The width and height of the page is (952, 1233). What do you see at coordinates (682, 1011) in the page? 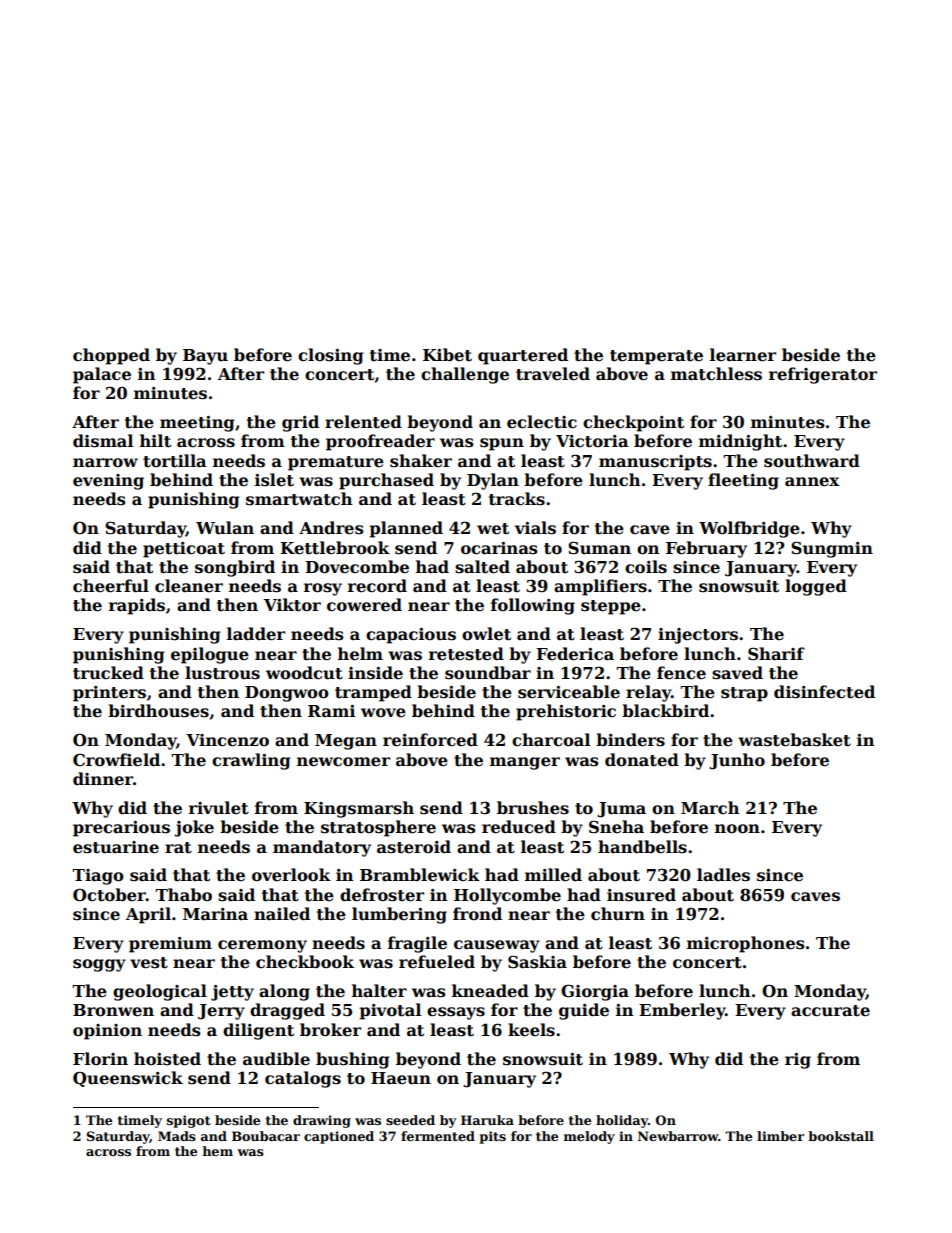
I see `Emberley` at bounding box center [682, 1011].
